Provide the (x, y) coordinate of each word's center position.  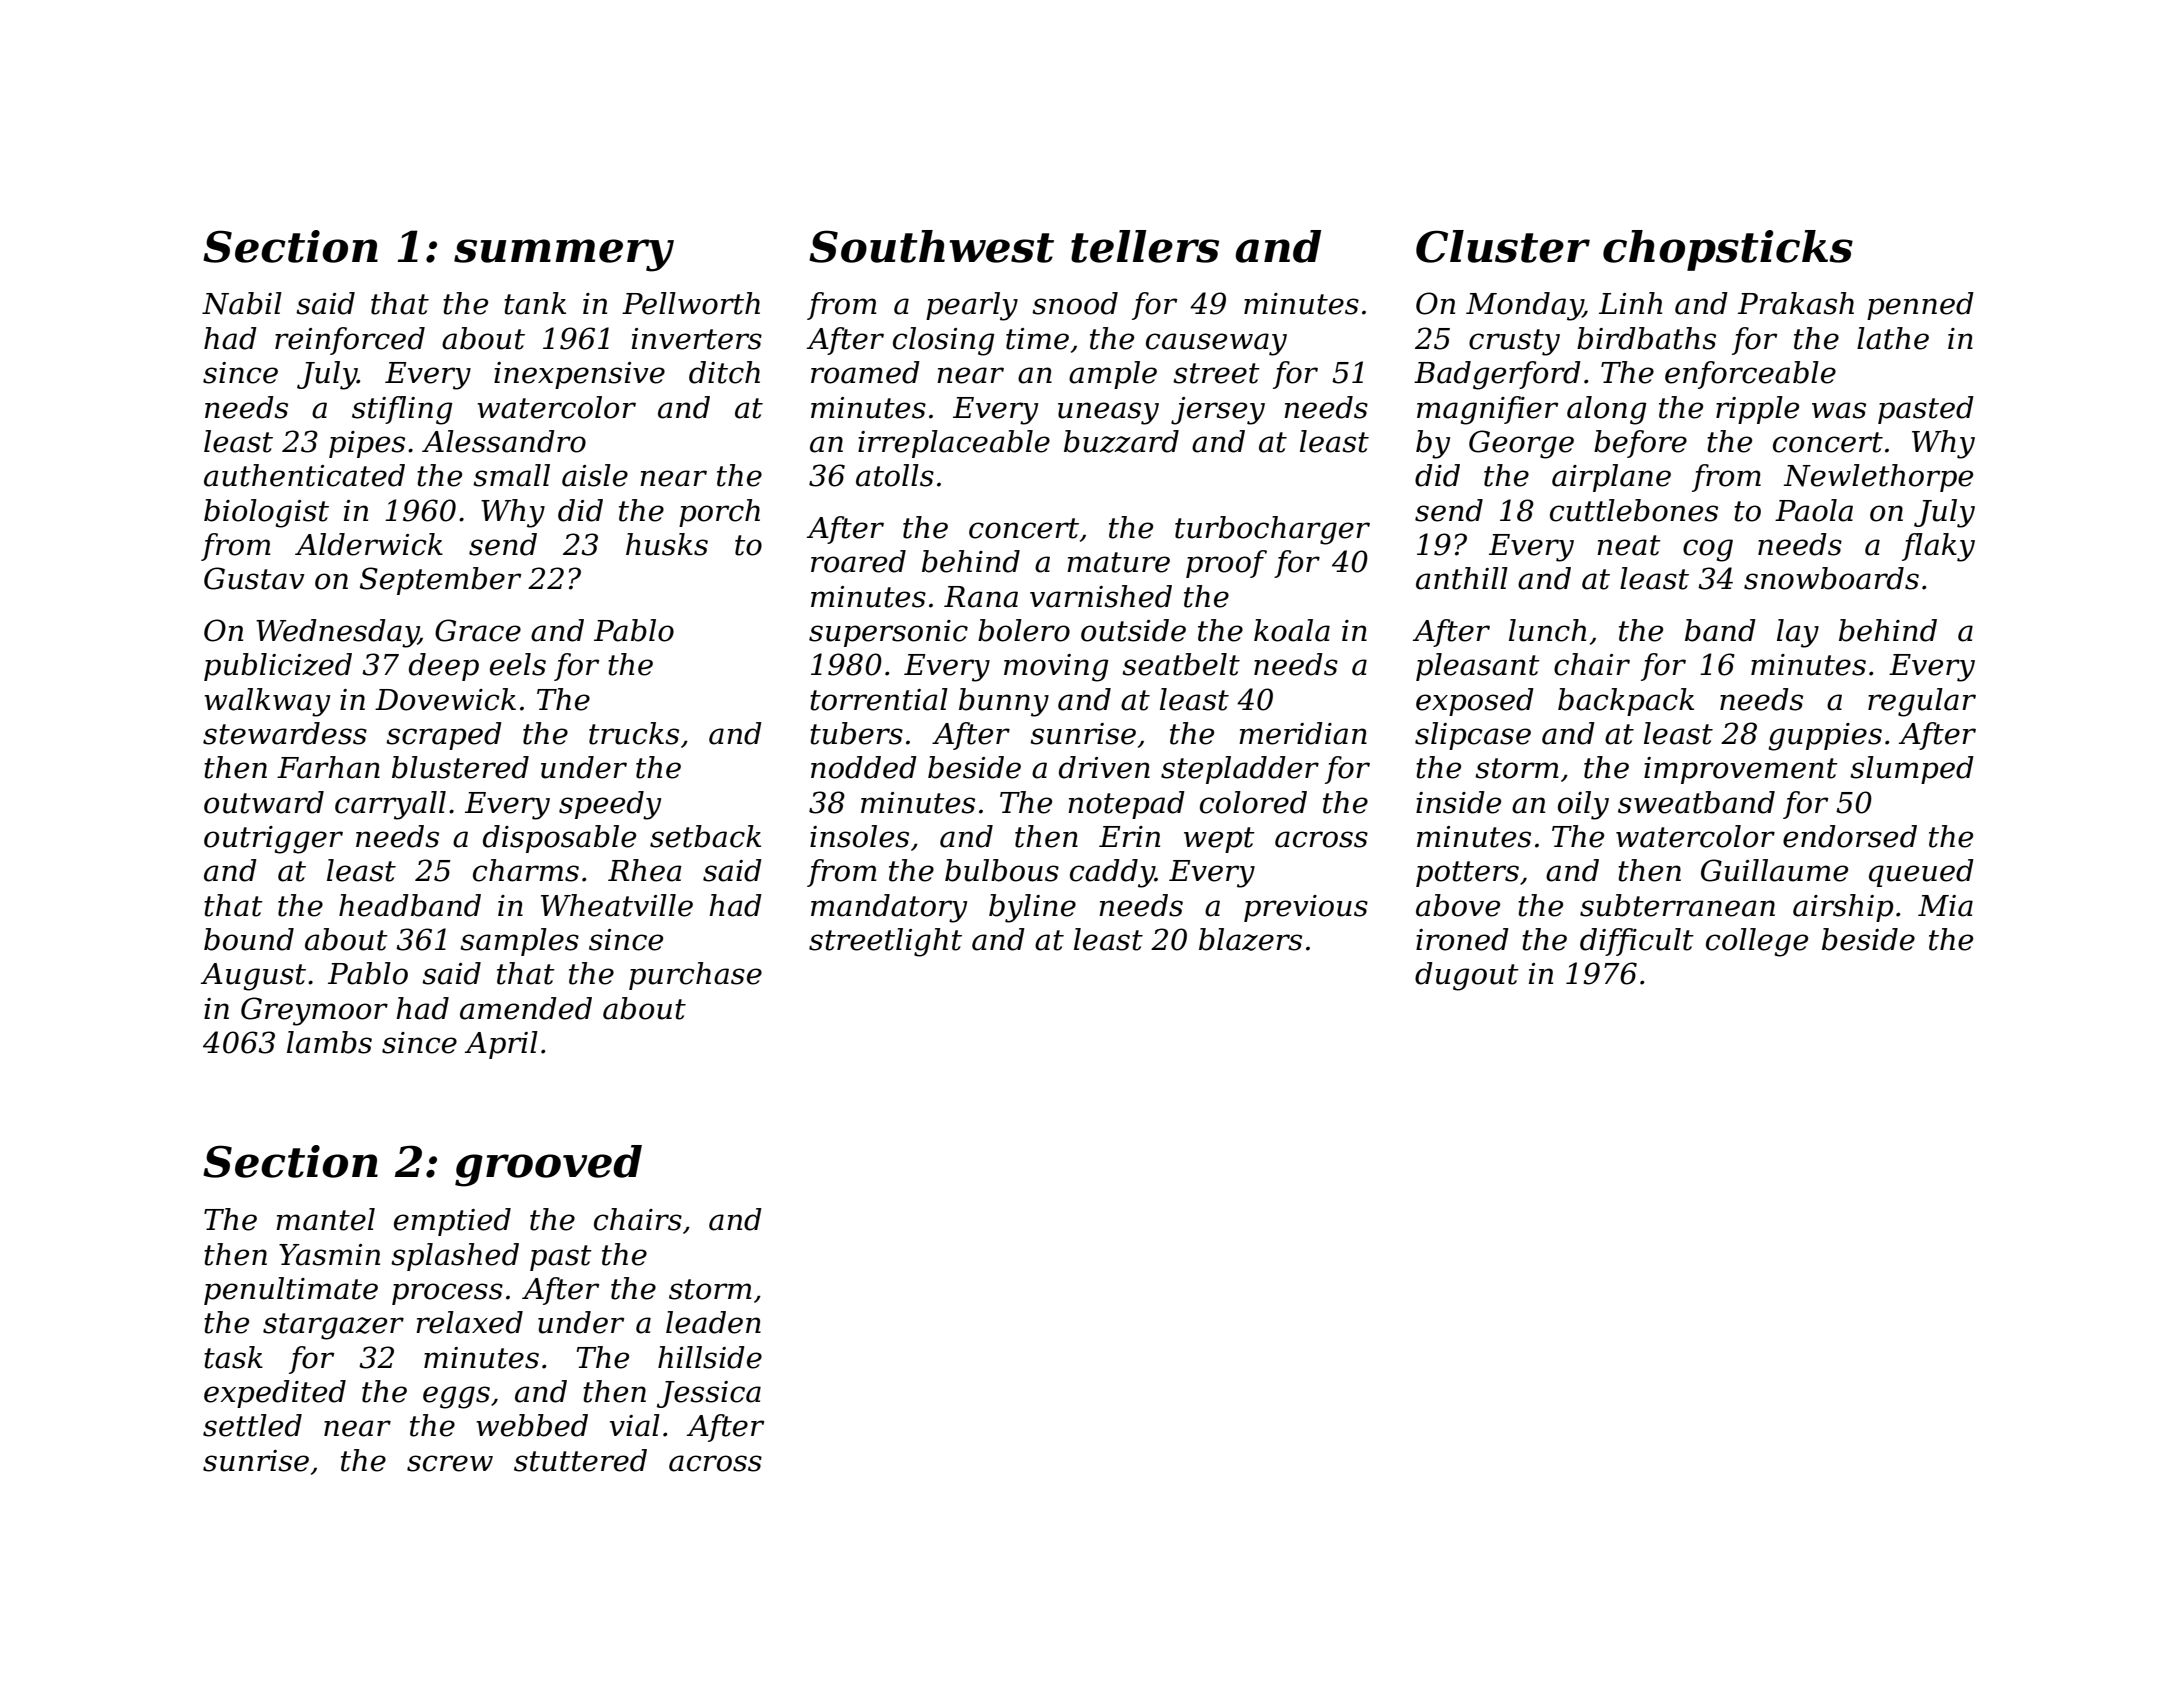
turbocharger (1272, 530)
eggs (456, 1397)
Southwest (931, 246)
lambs (329, 1042)
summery (564, 255)
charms (526, 870)
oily (1583, 805)
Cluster (1503, 246)
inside (1458, 802)
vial (635, 1425)
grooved (548, 1166)
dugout (1467, 976)
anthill (1462, 578)
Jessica (709, 1394)
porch (719, 513)
